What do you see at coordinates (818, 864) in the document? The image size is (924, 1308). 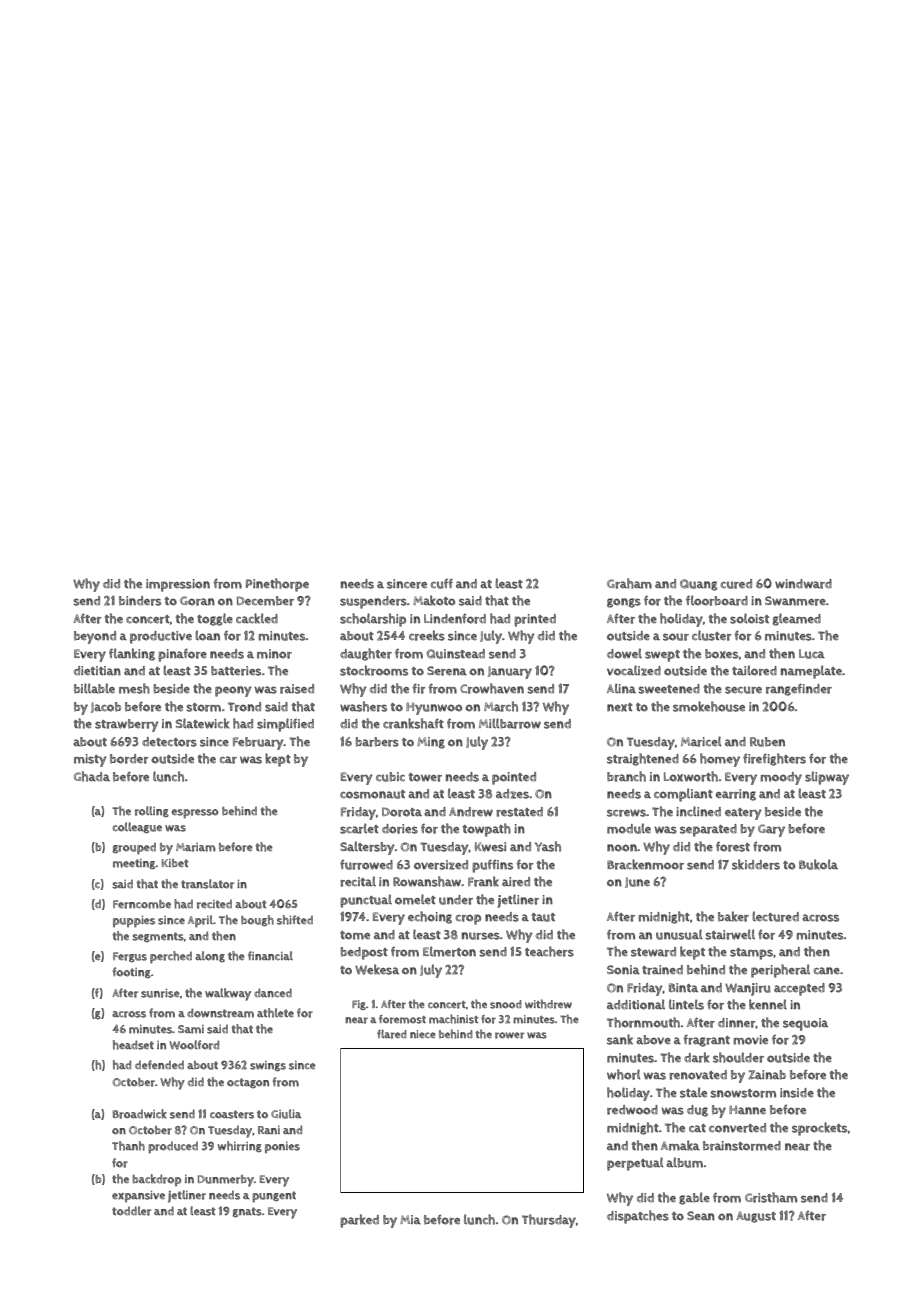 I see `Bukola` at bounding box center [818, 864].
